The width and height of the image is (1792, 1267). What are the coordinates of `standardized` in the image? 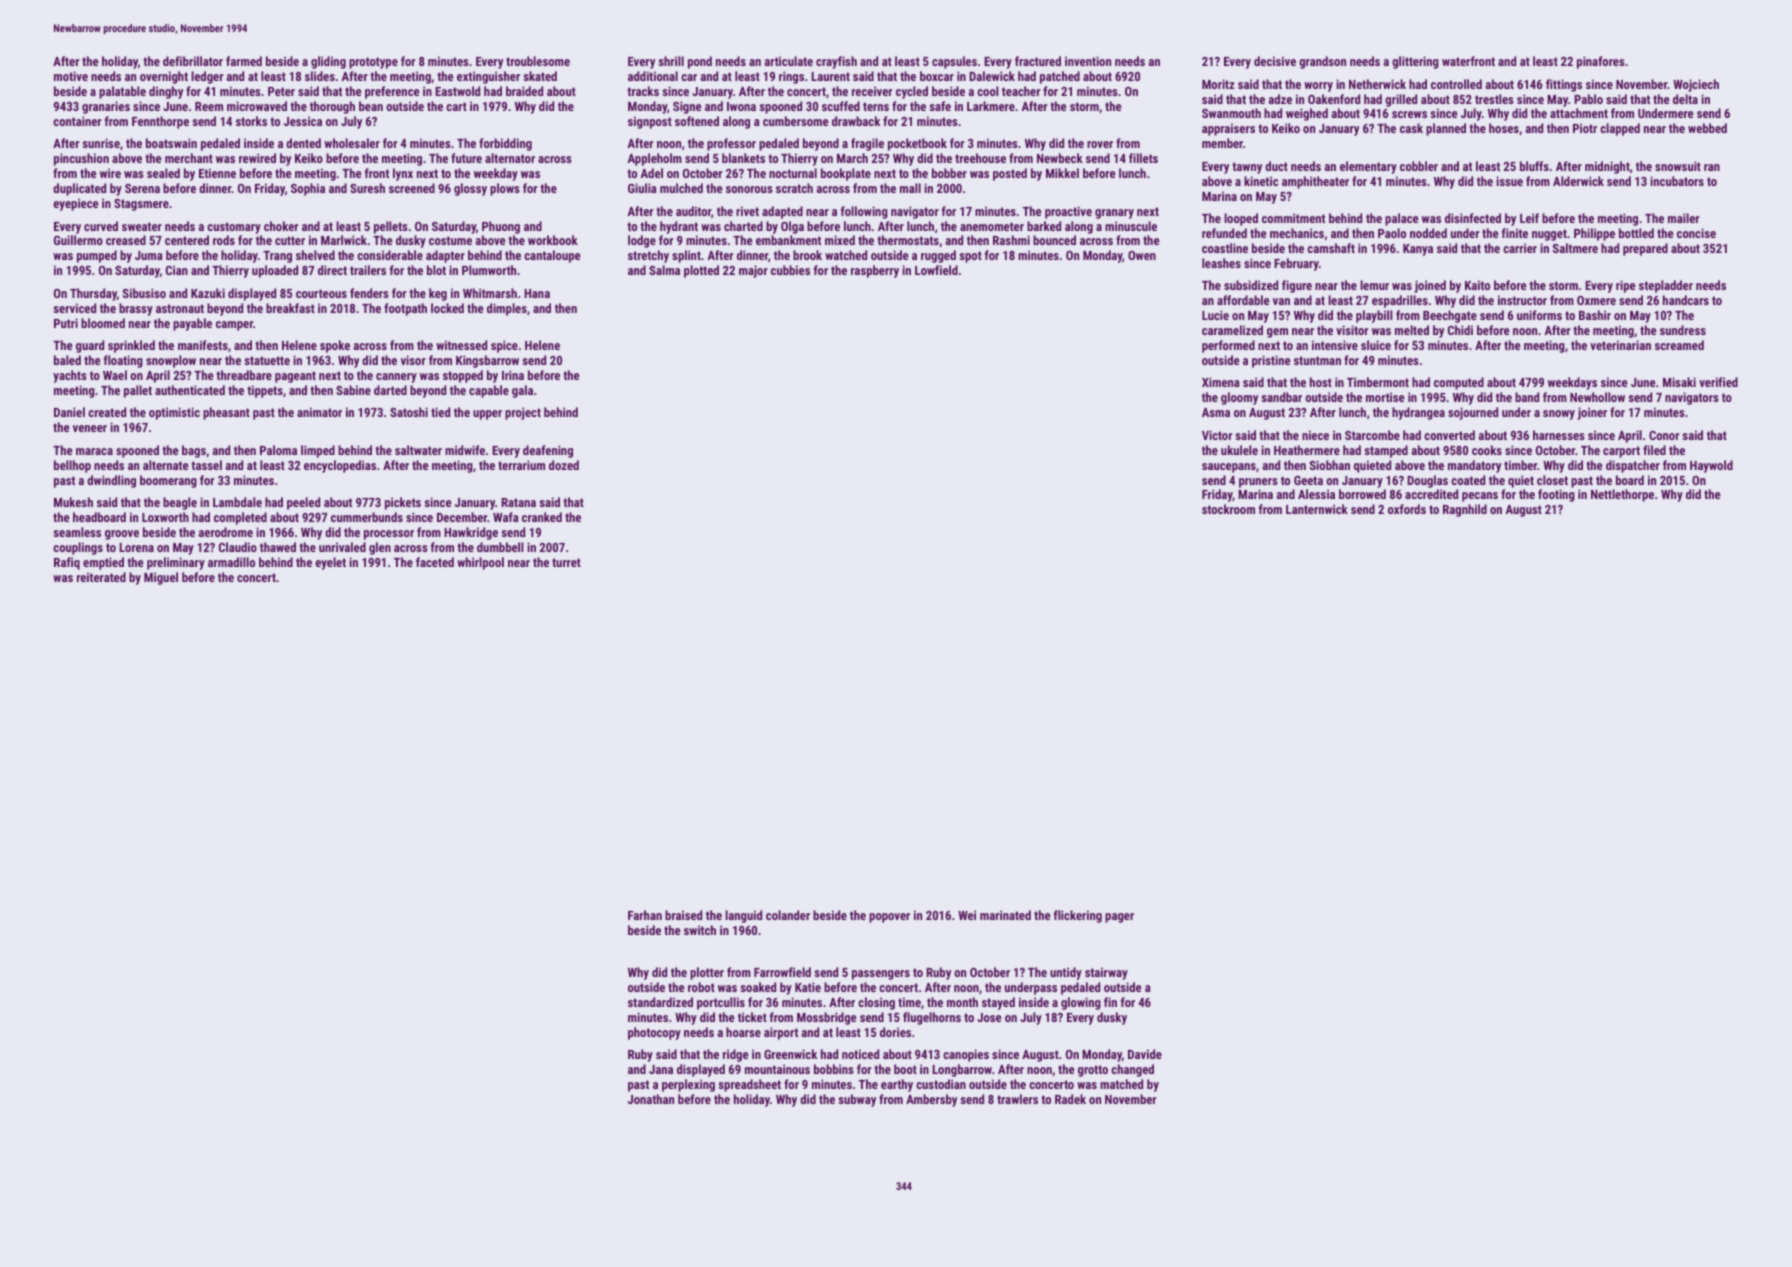 It's located at (660, 1002).
